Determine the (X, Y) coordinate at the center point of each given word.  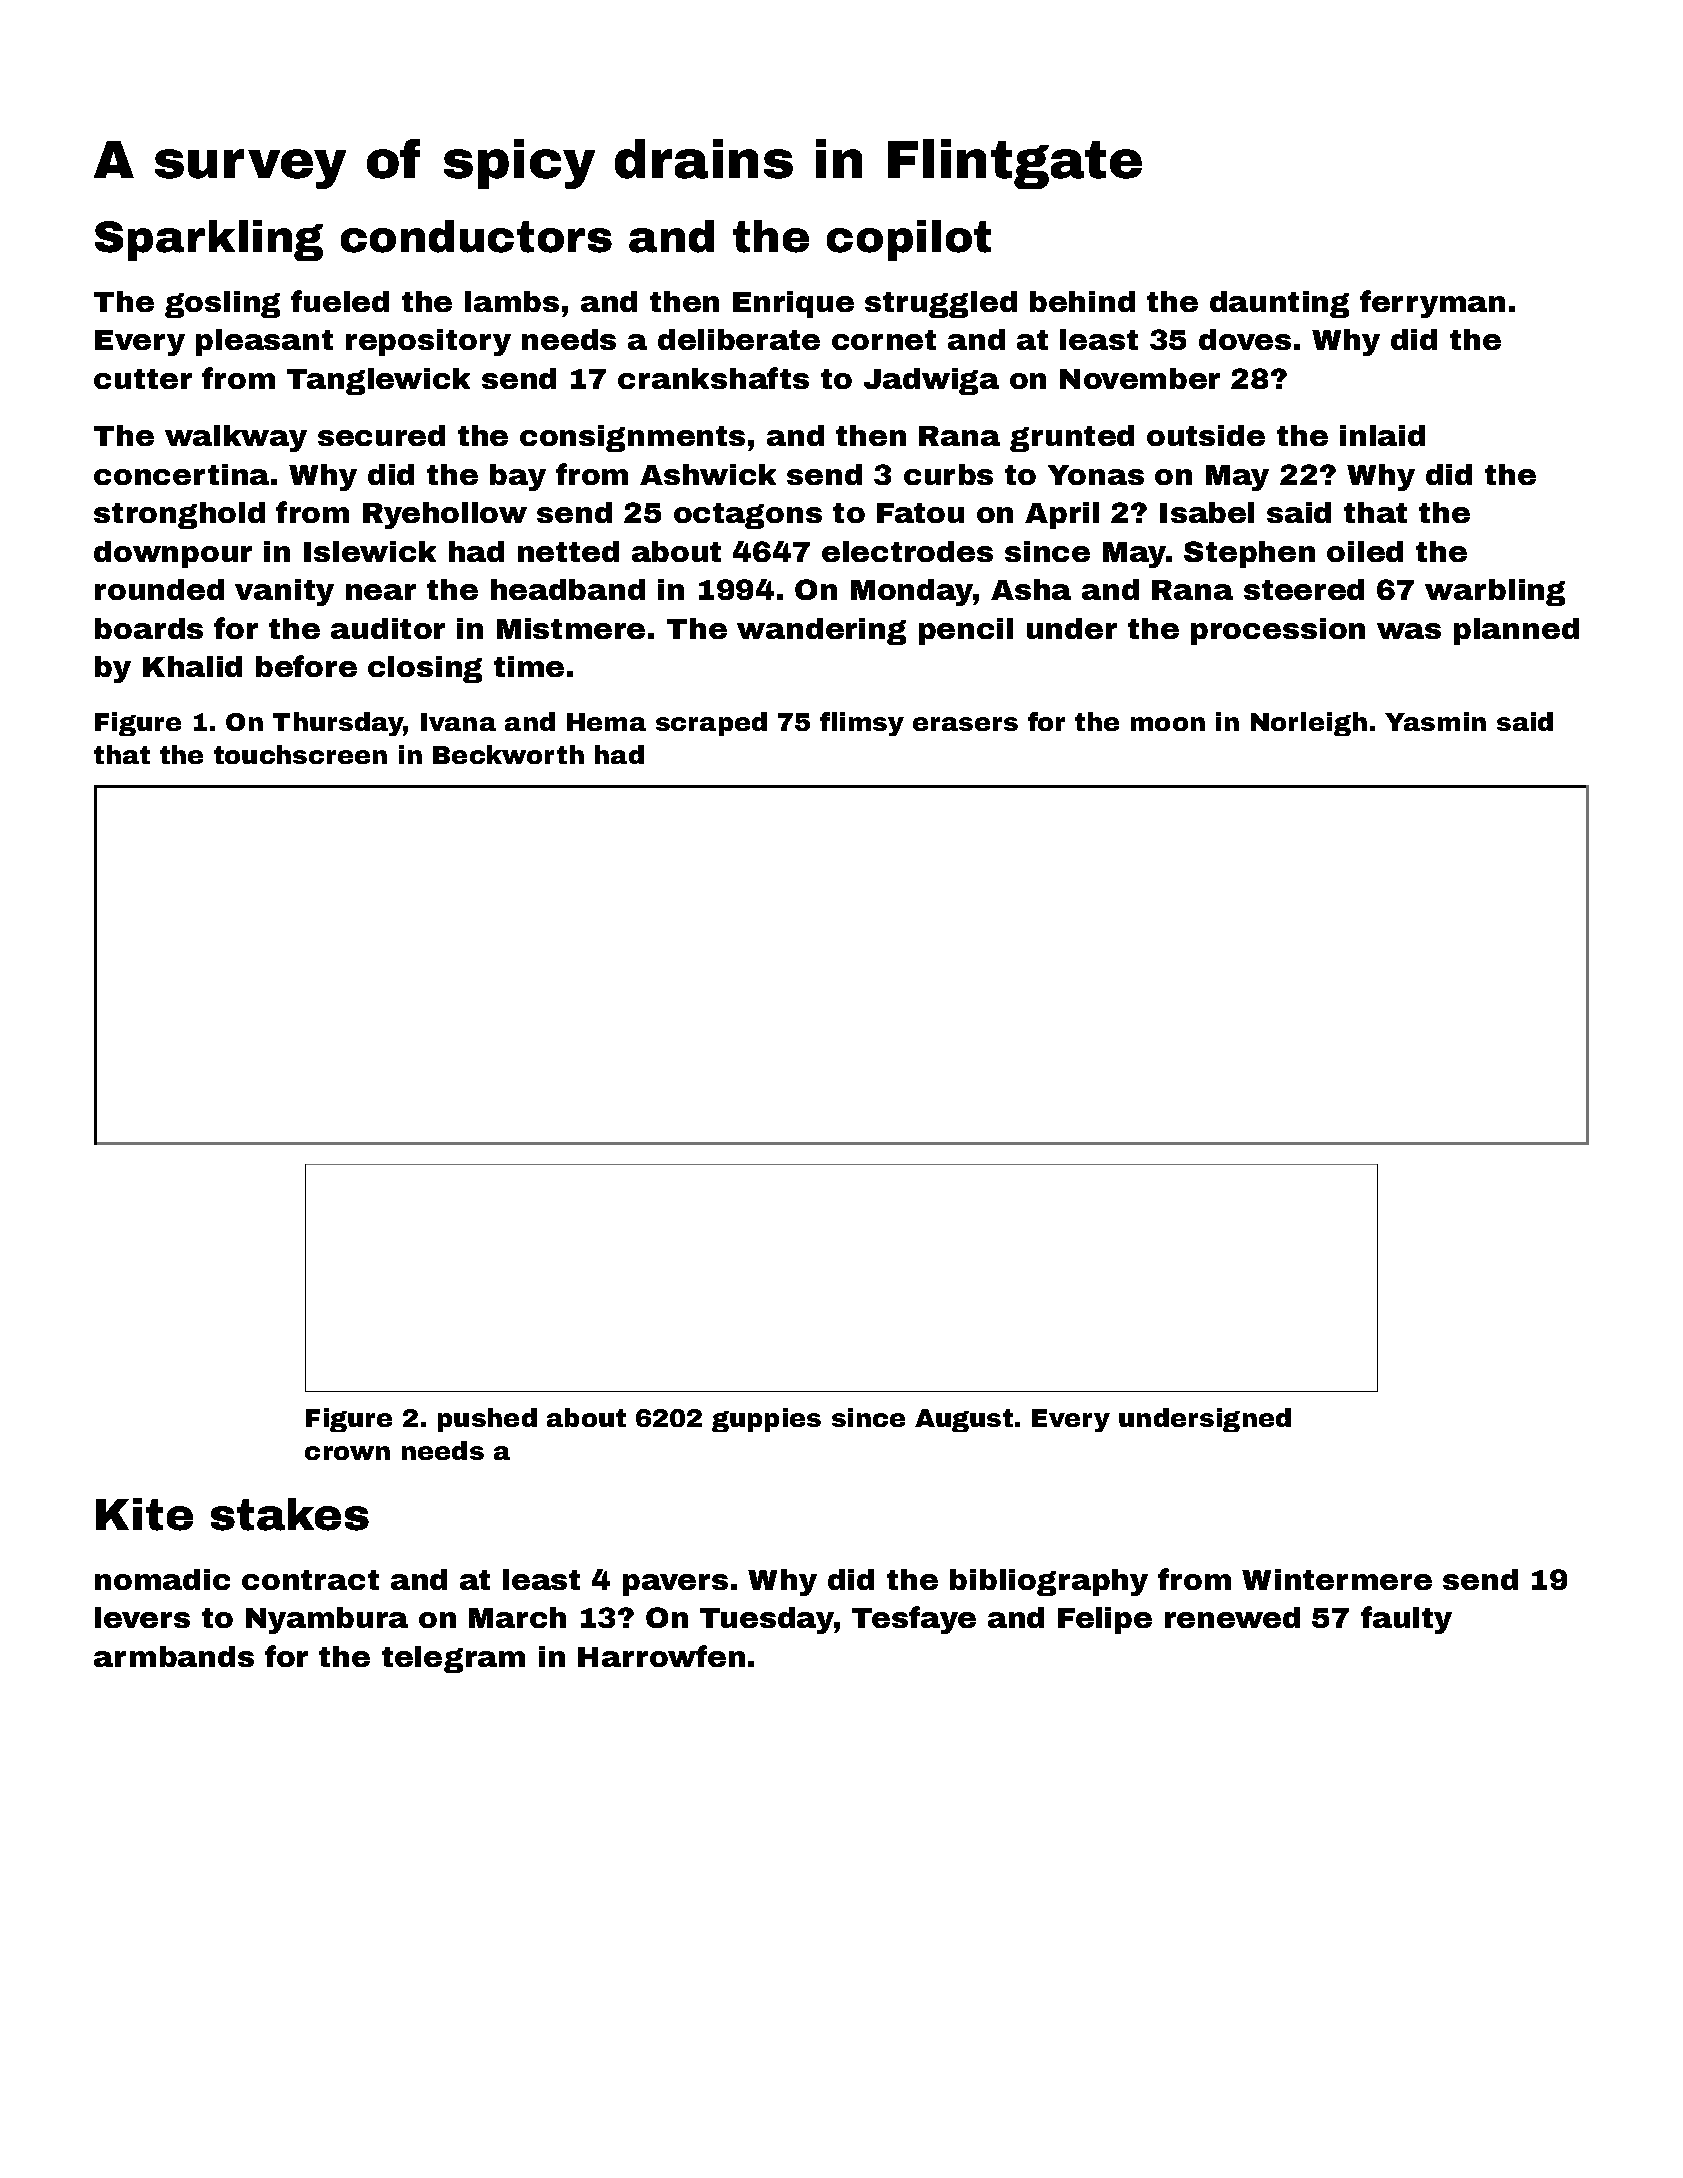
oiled (1365, 551)
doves (1245, 339)
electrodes (907, 551)
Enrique (793, 304)
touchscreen (300, 754)
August (964, 1420)
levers (142, 1617)
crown (347, 1453)
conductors (476, 236)
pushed (487, 1420)
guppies (766, 1420)
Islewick (370, 551)
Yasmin (1435, 721)
